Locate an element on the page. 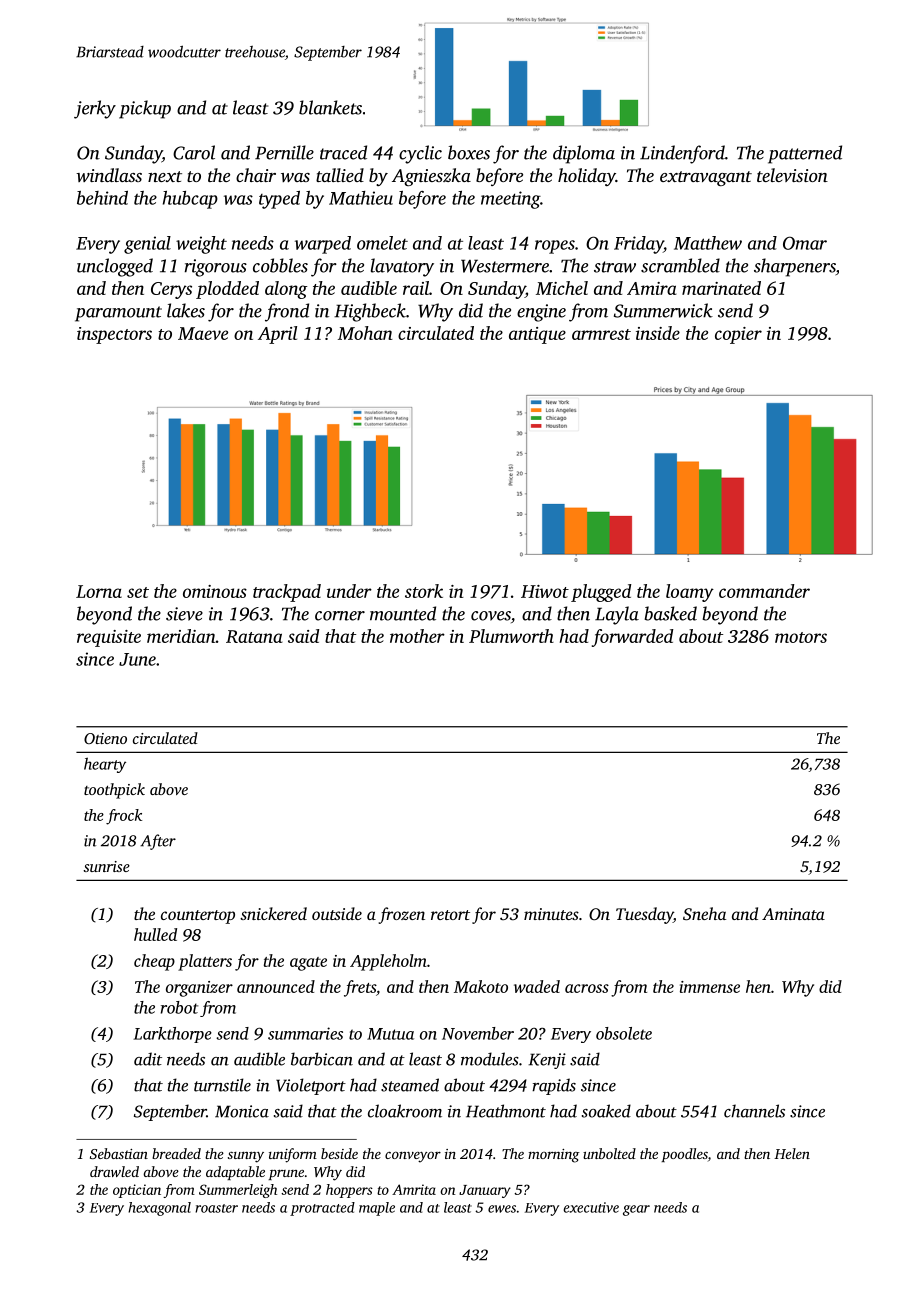 The height and width of the page is (1308, 924). jerky is located at coordinates (95, 109).
